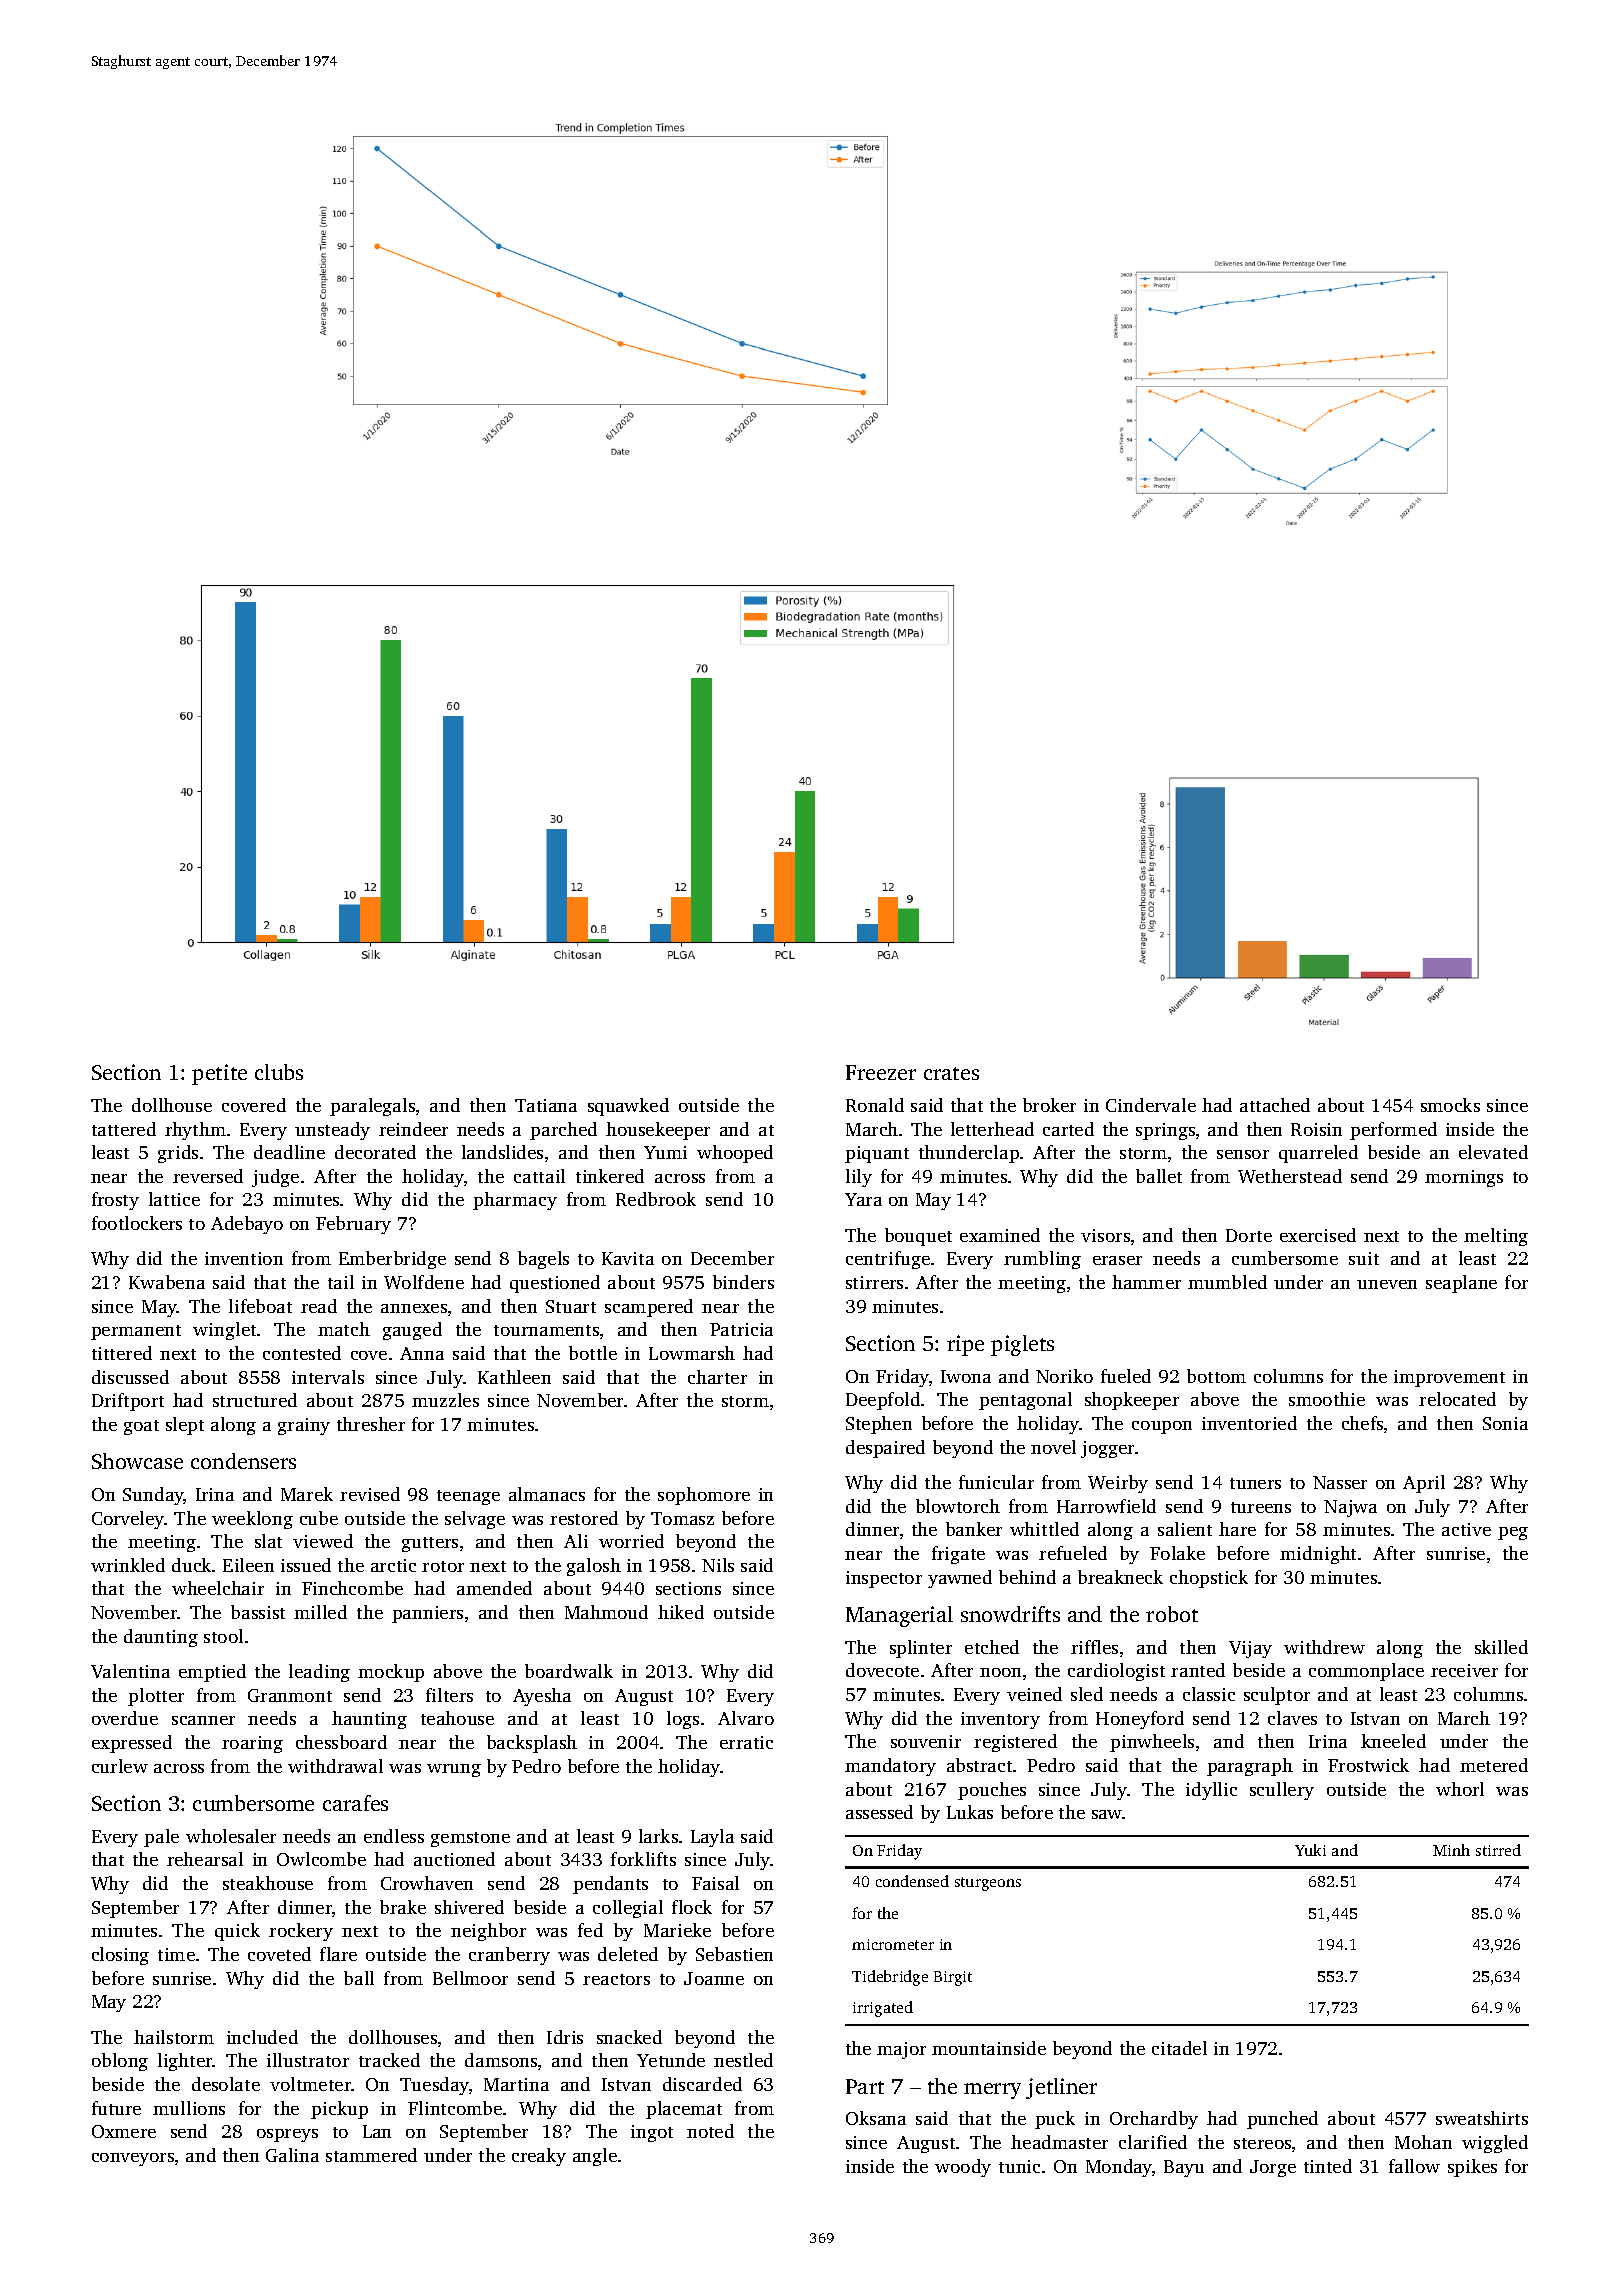  Describe the element at coordinates (958, 1506) in the document. I see `blowtorch` at that location.
